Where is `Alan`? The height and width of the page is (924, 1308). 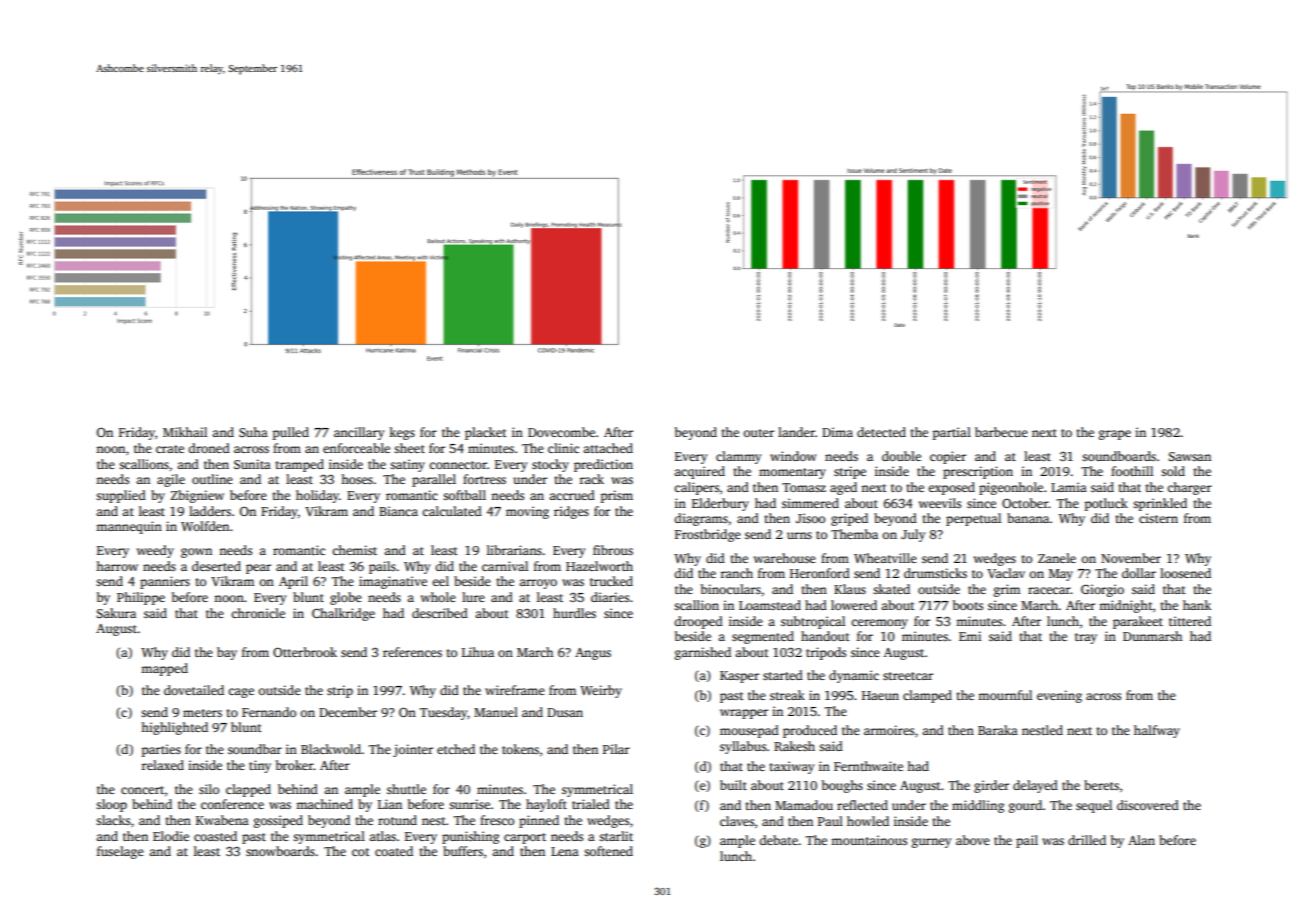 Alan is located at coordinates (1141, 840).
